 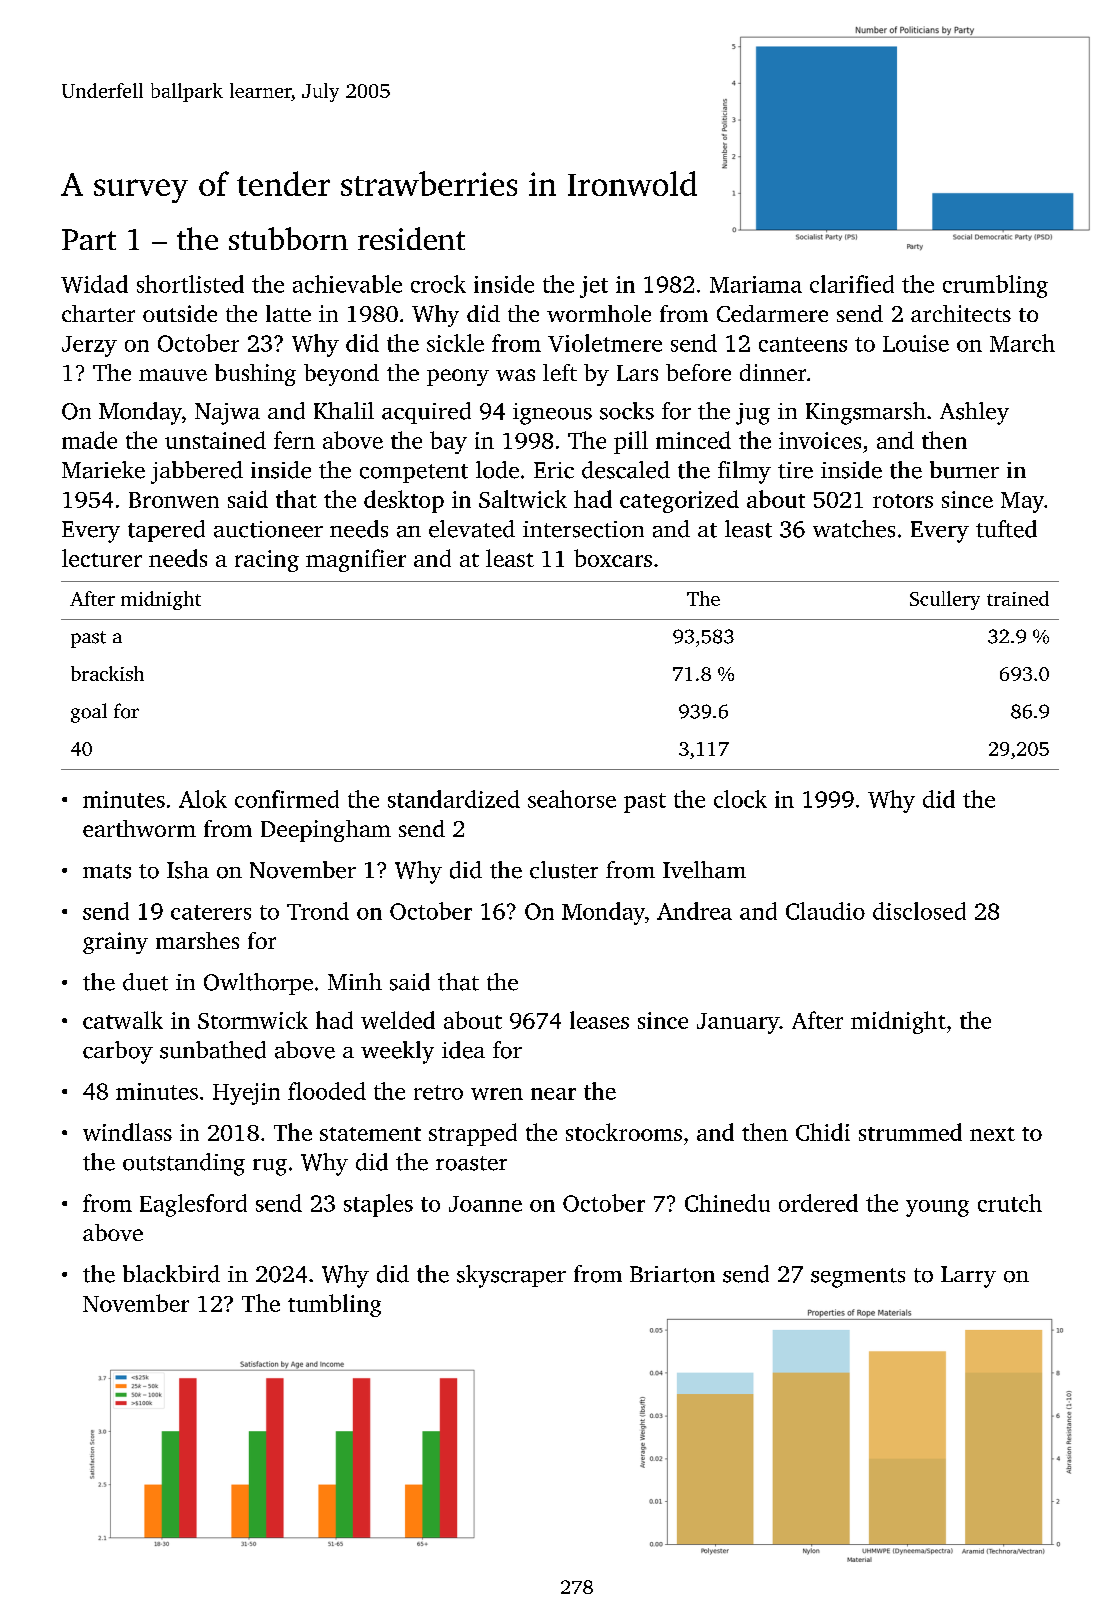 What do you see at coordinates (823, 1132) in the screenshot?
I see `Chidi` at bounding box center [823, 1132].
